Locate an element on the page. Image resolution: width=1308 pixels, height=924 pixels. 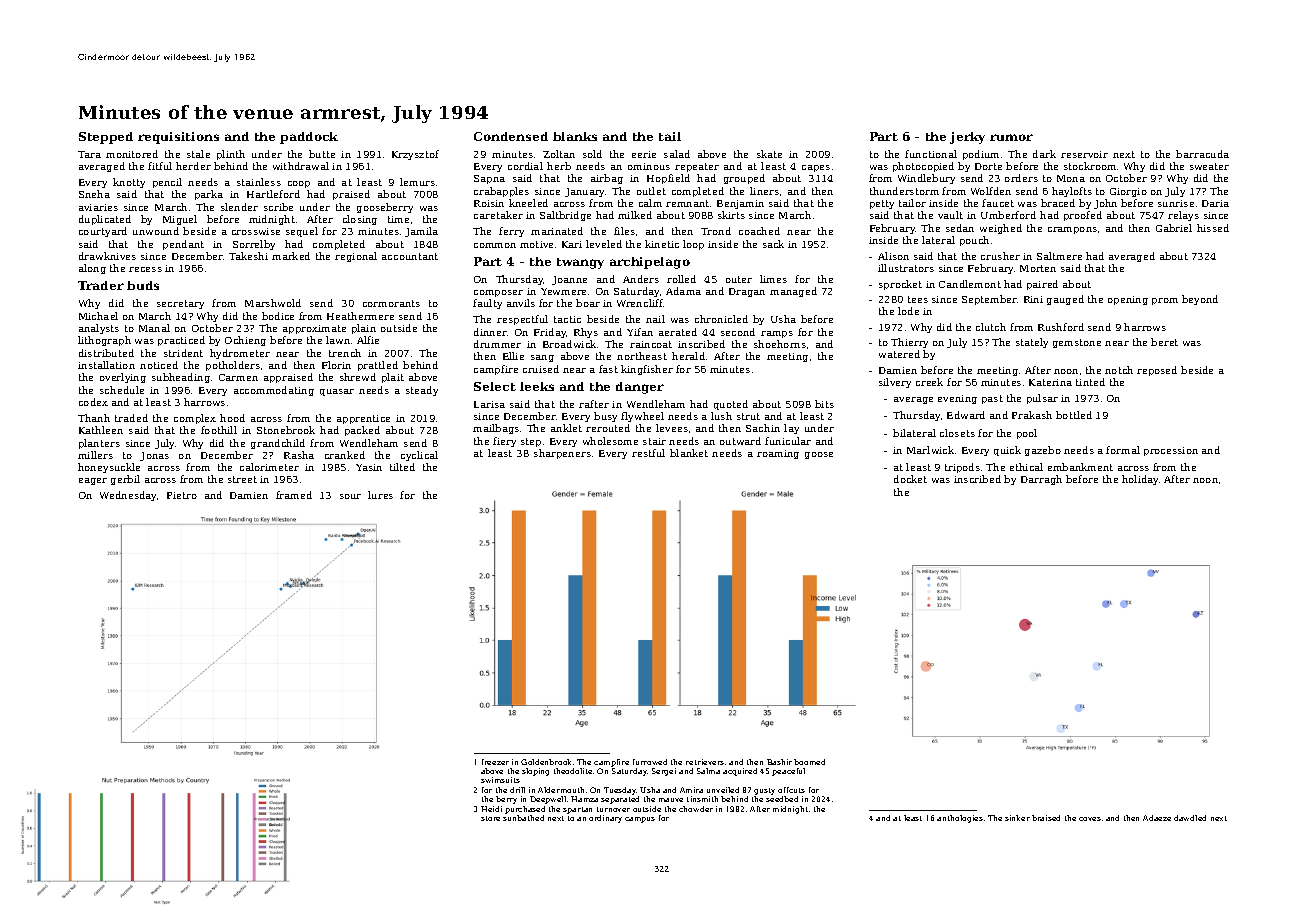
jerky is located at coordinates (967, 138).
